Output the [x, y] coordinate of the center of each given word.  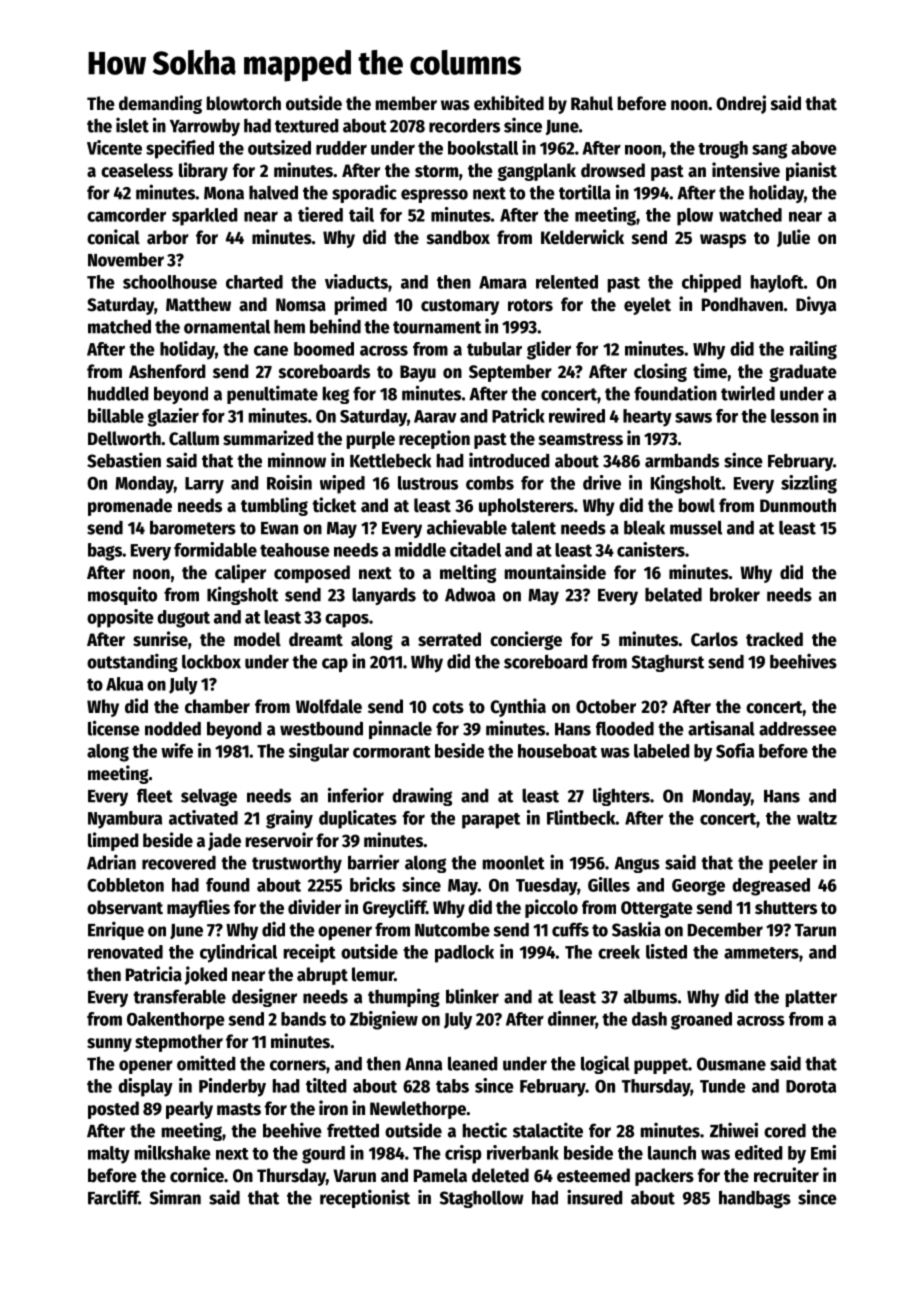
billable [116, 415]
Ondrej [741, 104]
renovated [125, 952]
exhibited [509, 103]
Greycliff [394, 908]
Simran [175, 1197]
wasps [723, 241]
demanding [160, 104]
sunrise [160, 639]
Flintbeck [581, 817]
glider [549, 350]
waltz [817, 818]
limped [113, 841]
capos [347, 620]
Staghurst [668, 663]
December [725, 929]
